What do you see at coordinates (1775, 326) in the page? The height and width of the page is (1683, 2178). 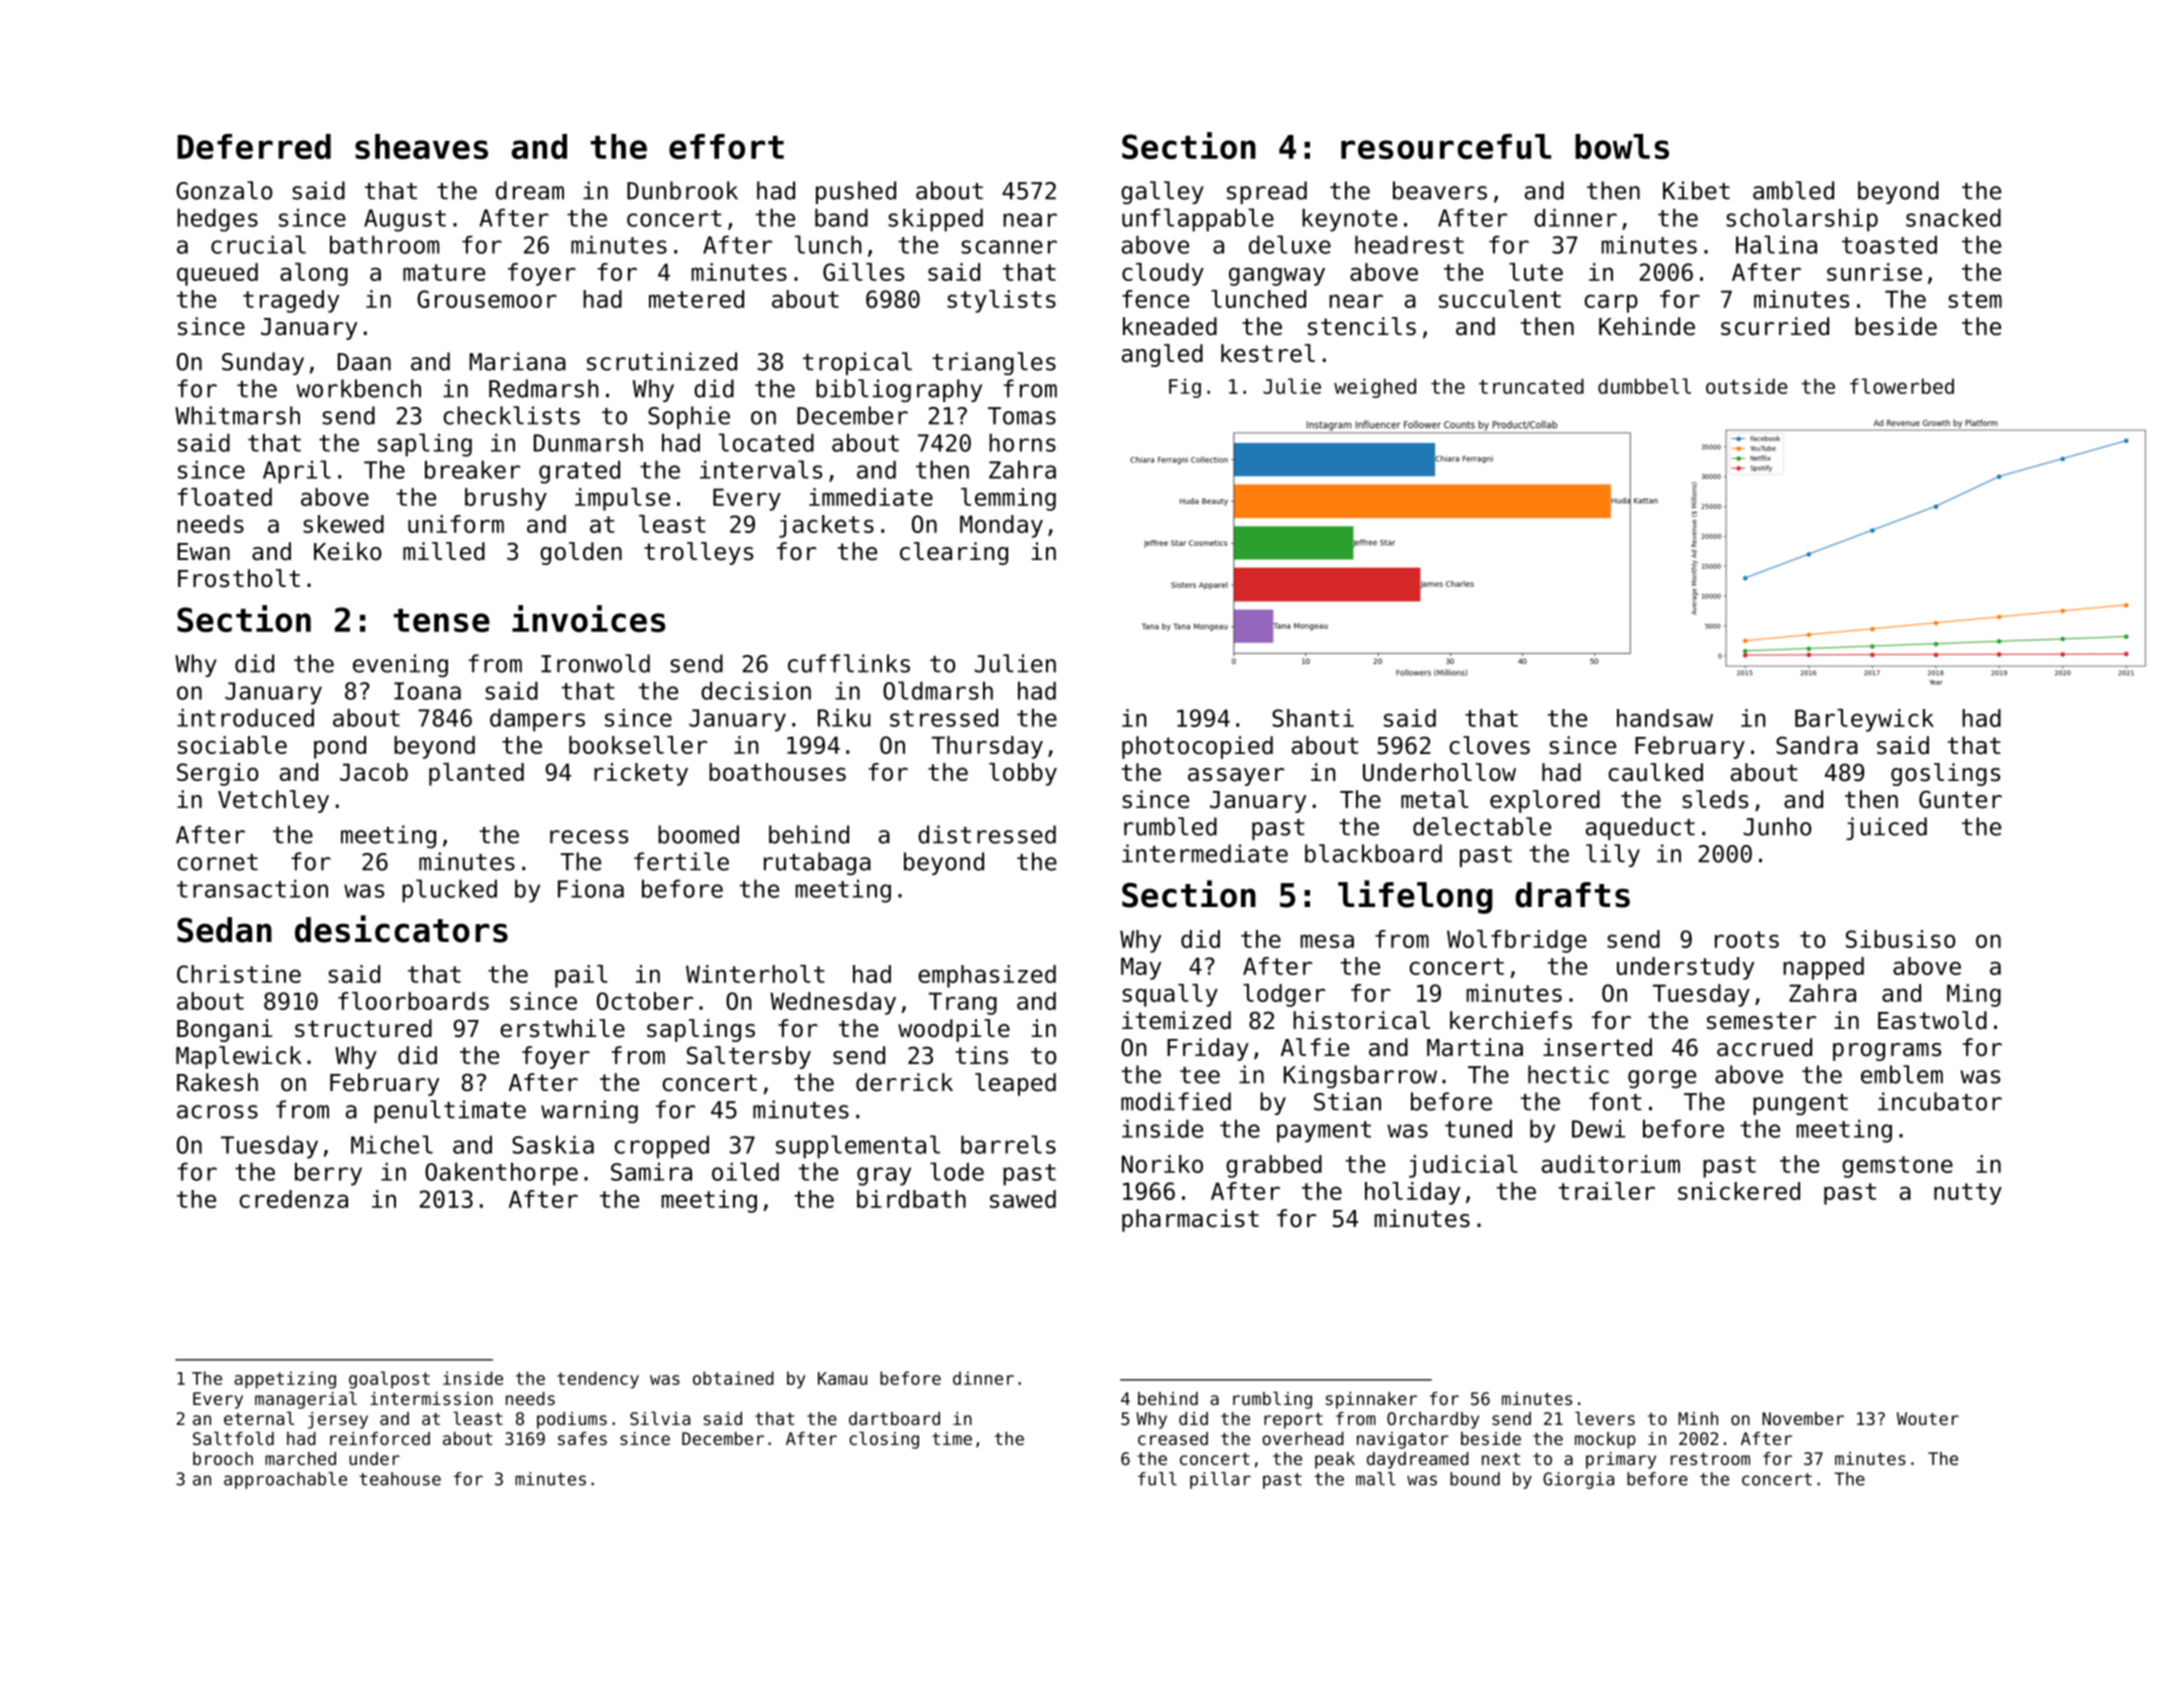 I see `scurried` at bounding box center [1775, 326].
